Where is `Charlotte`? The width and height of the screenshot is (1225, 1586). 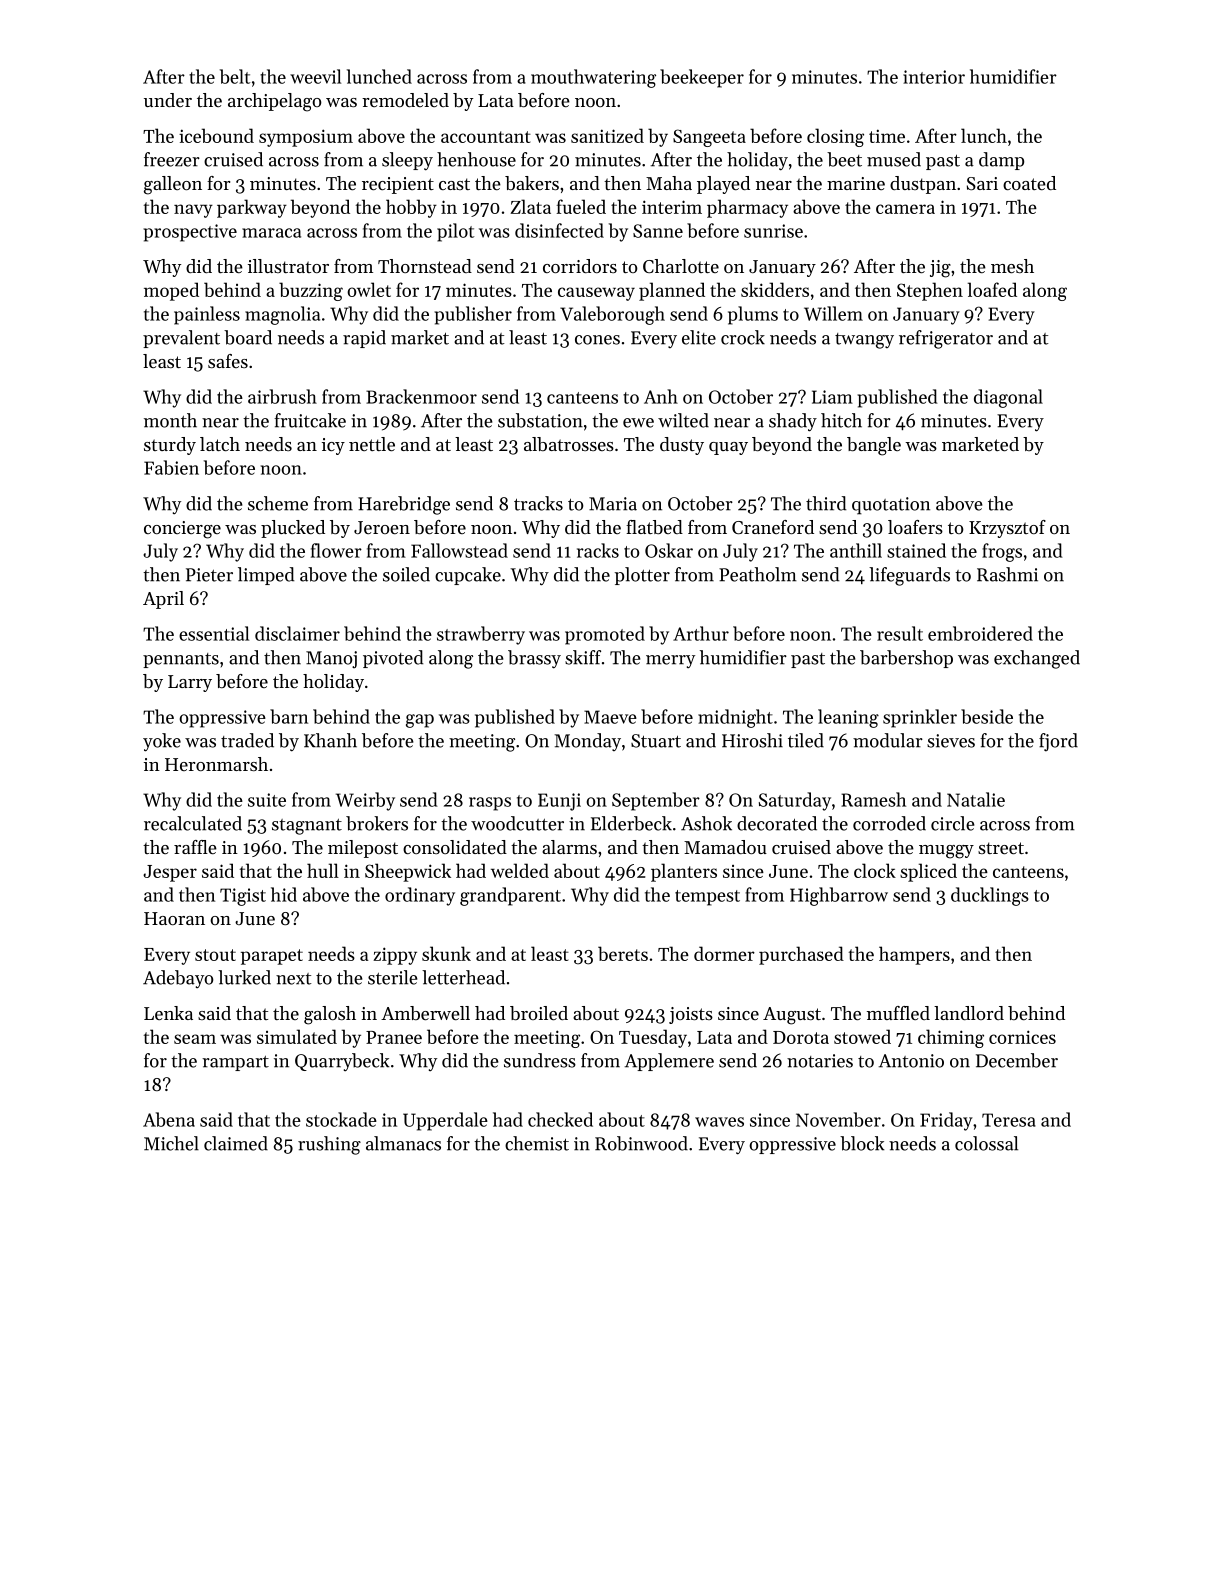 Charlotte is located at coordinates (681, 266).
